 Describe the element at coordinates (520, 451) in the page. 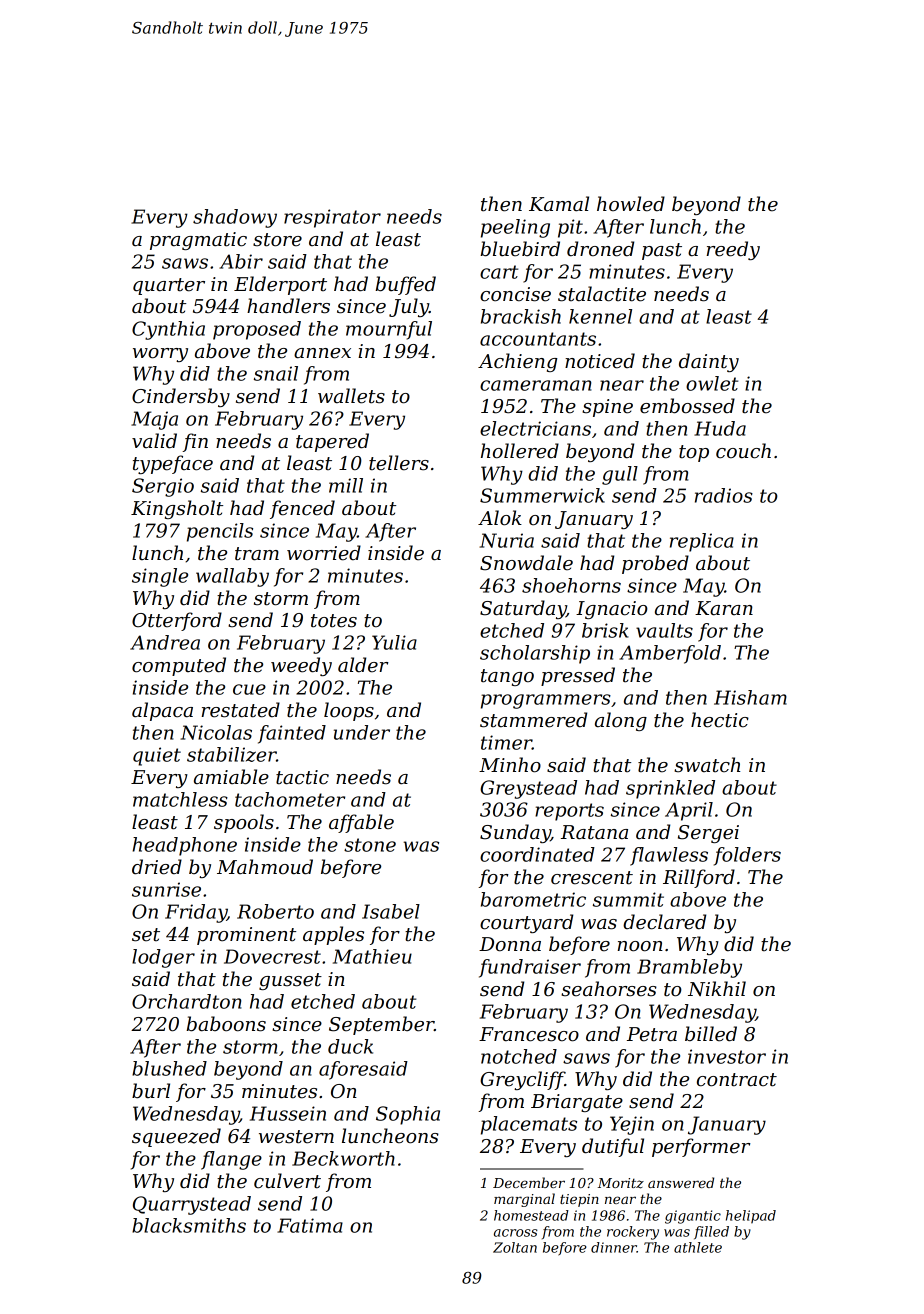

I see `hollered` at that location.
